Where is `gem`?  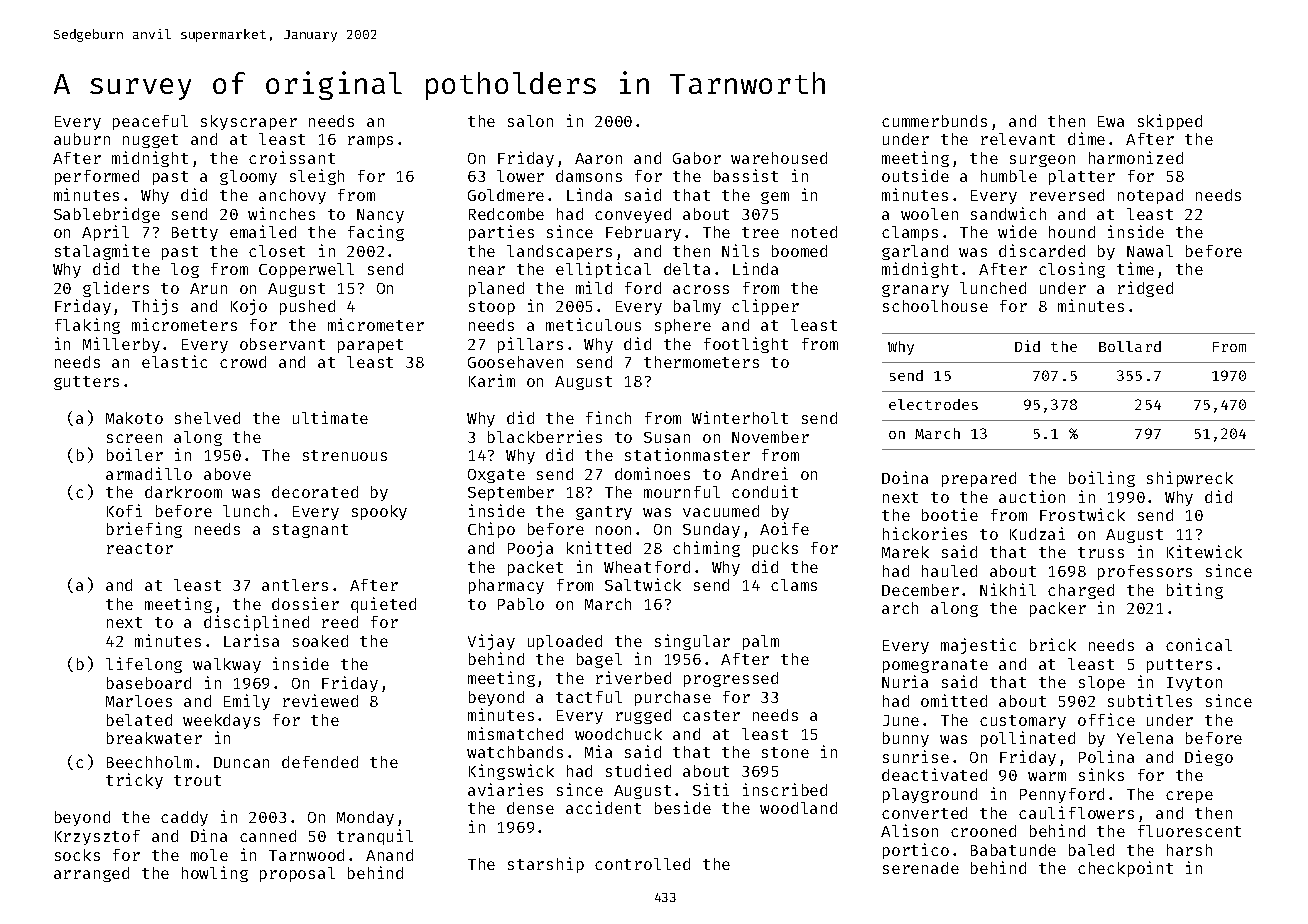
gem is located at coordinates (775, 198).
